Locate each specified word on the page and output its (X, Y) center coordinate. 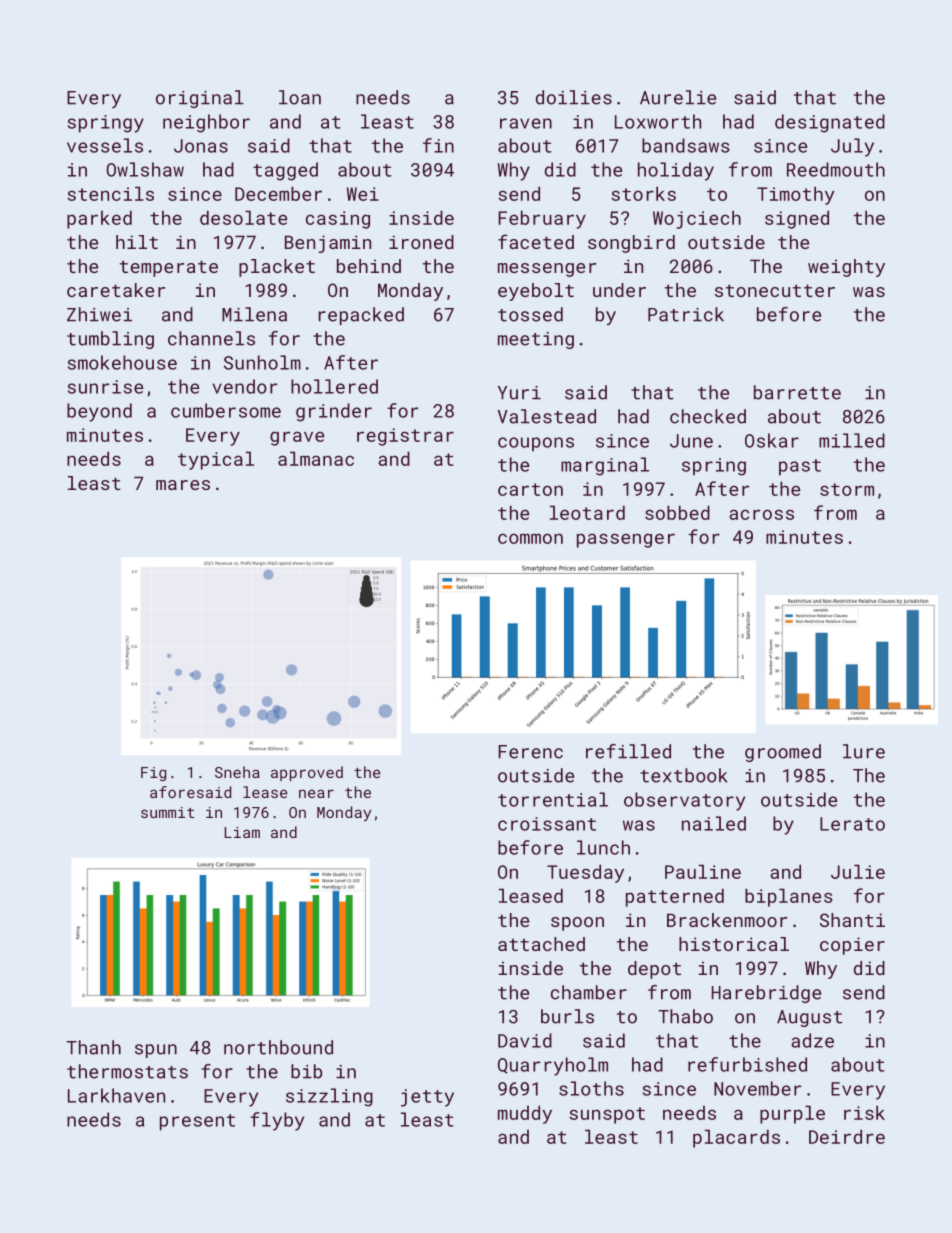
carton (530, 489)
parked (99, 219)
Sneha (237, 772)
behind (369, 266)
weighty (846, 268)
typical (216, 460)
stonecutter (775, 290)
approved (307, 773)
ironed (421, 242)
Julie (858, 871)
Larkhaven (116, 1095)
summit (167, 812)
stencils (110, 193)
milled (852, 440)
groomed (783, 753)
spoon (577, 924)
